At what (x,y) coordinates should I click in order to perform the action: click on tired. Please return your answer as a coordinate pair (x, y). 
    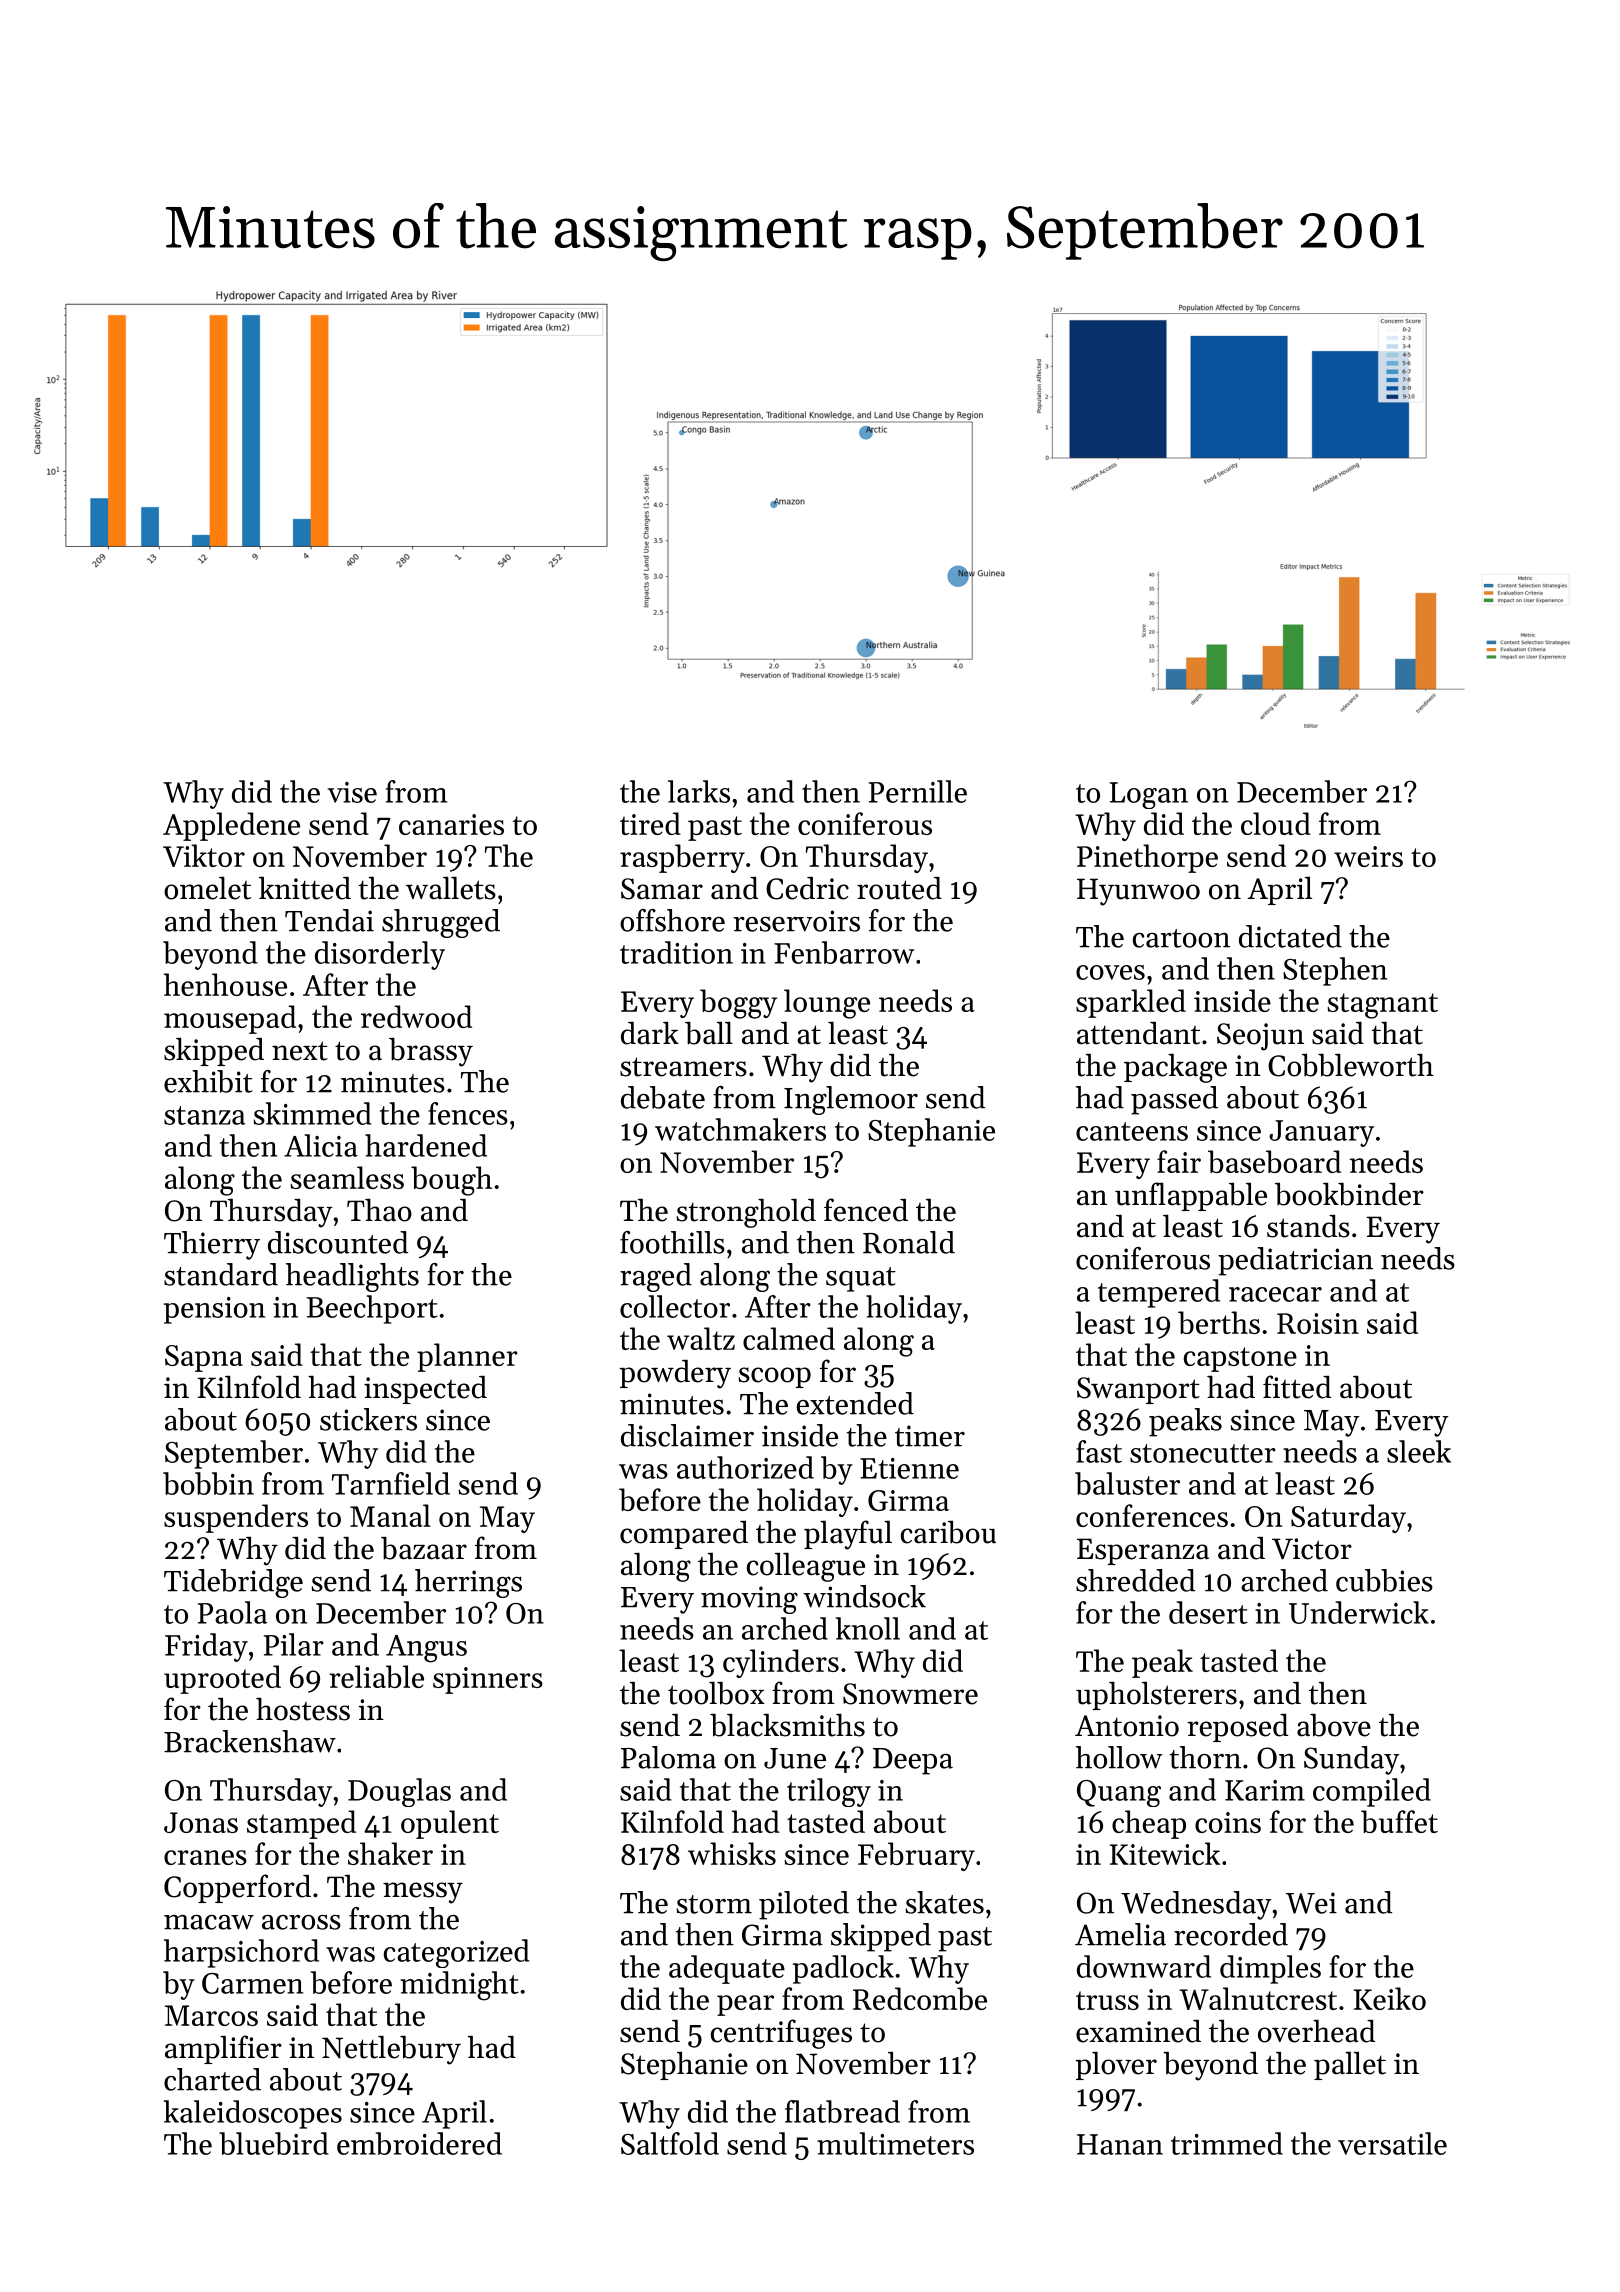
    Looking at the image, I should click on (650, 823).
